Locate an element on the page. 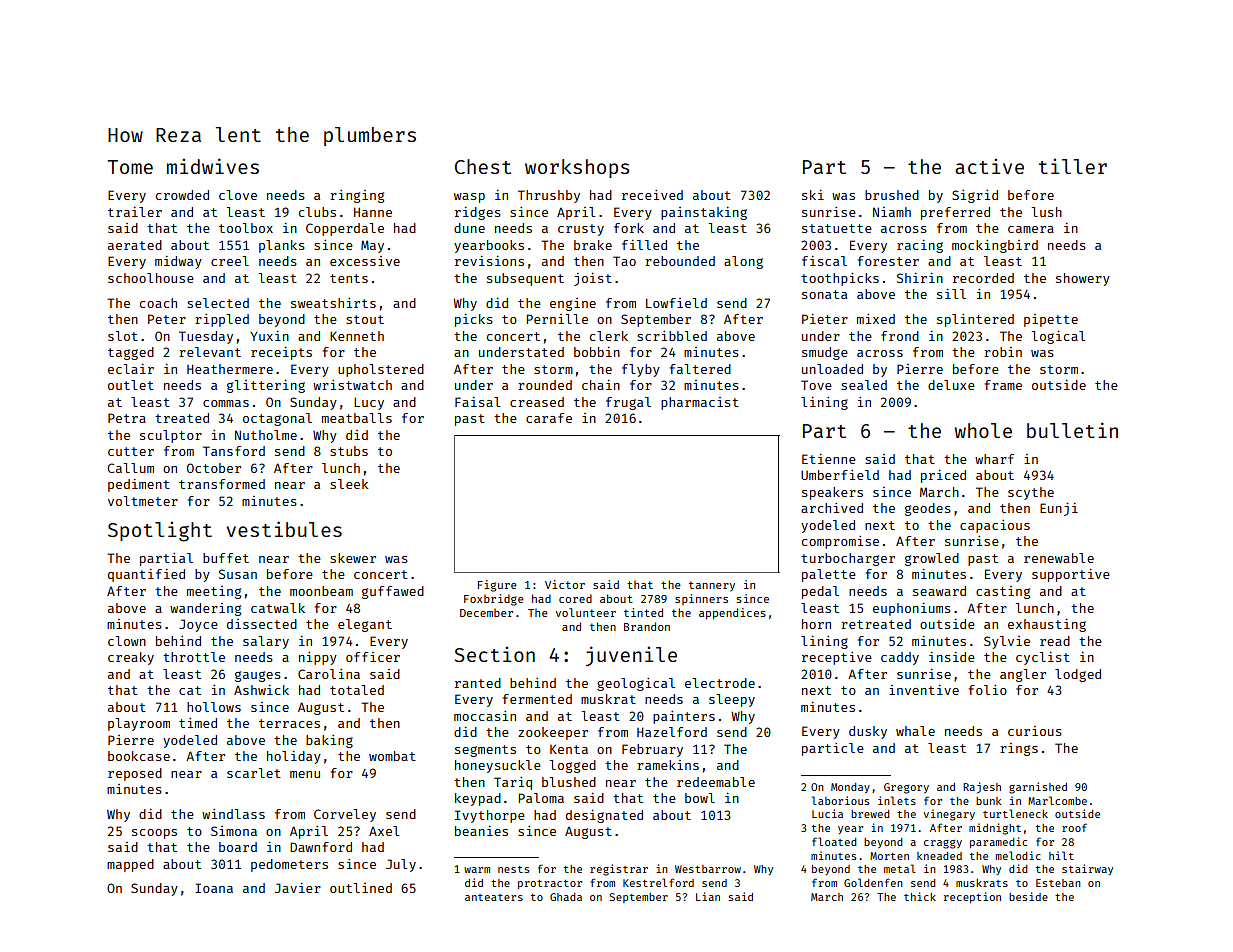 The height and width of the image is (952, 1233). clown is located at coordinates (127, 641).
